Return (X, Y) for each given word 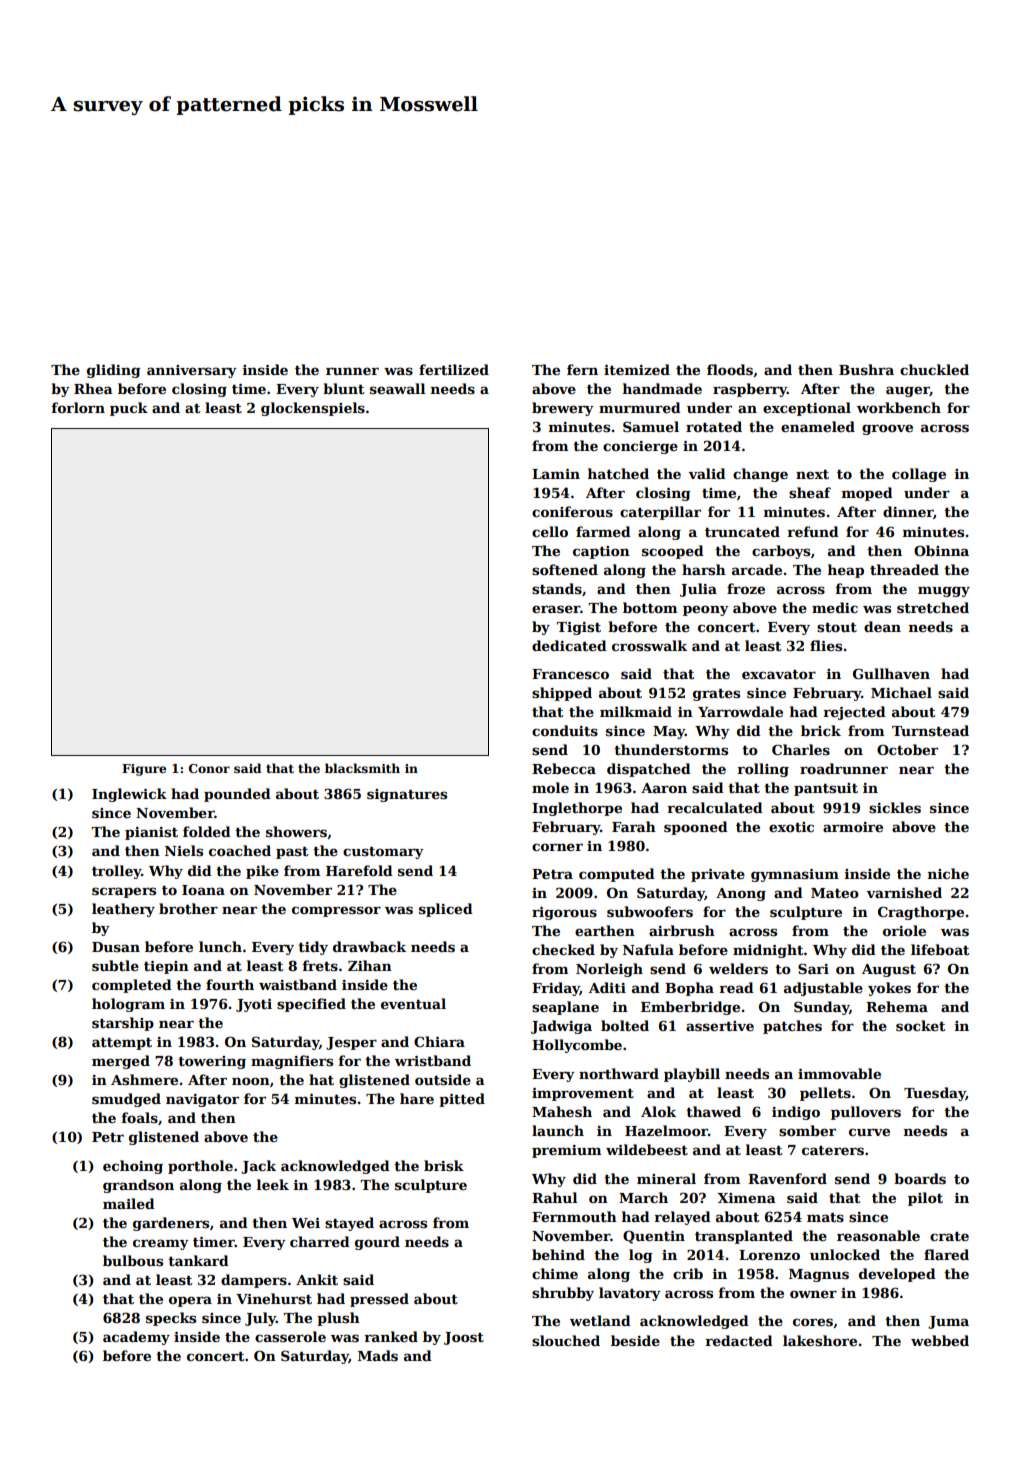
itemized (637, 369)
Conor (209, 768)
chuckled (934, 369)
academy (136, 1338)
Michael (901, 692)
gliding (114, 371)
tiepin (166, 967)
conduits (565, 730)
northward (619, 1073)
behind (558, 1254)
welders (738, 968)
